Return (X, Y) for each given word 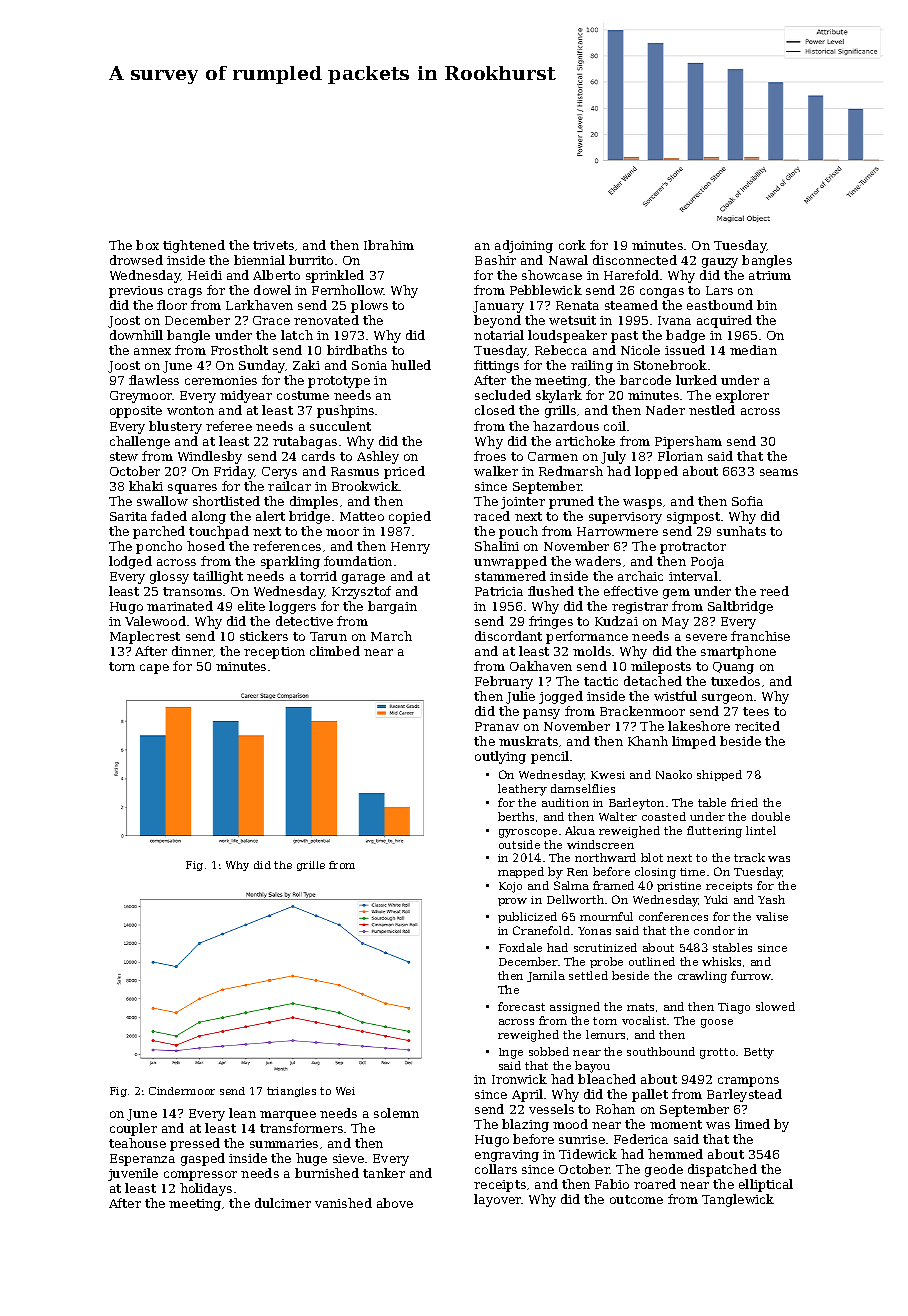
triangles (291, 1092)
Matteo (362, 516)
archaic (640, 576)
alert (270, 516)
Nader (665, 410)
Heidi (205, 275)
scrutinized (605, 947)
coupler (133, 1129)
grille (311, 866)
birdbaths (357, 350)
